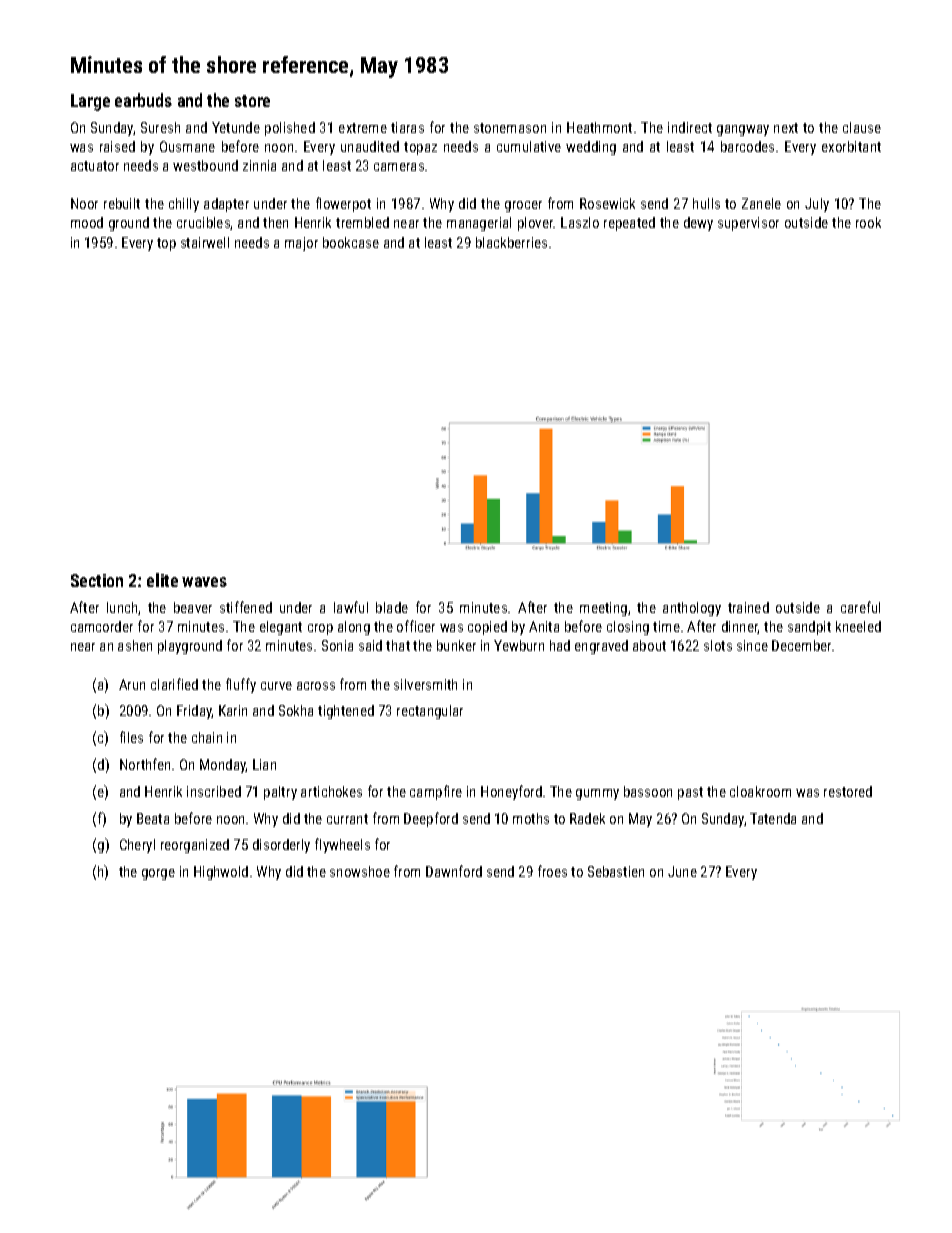 This document has height=1233, width=952. Describe the element at coordinates (145, 764) in the document. I see `Northfen` at that location.
